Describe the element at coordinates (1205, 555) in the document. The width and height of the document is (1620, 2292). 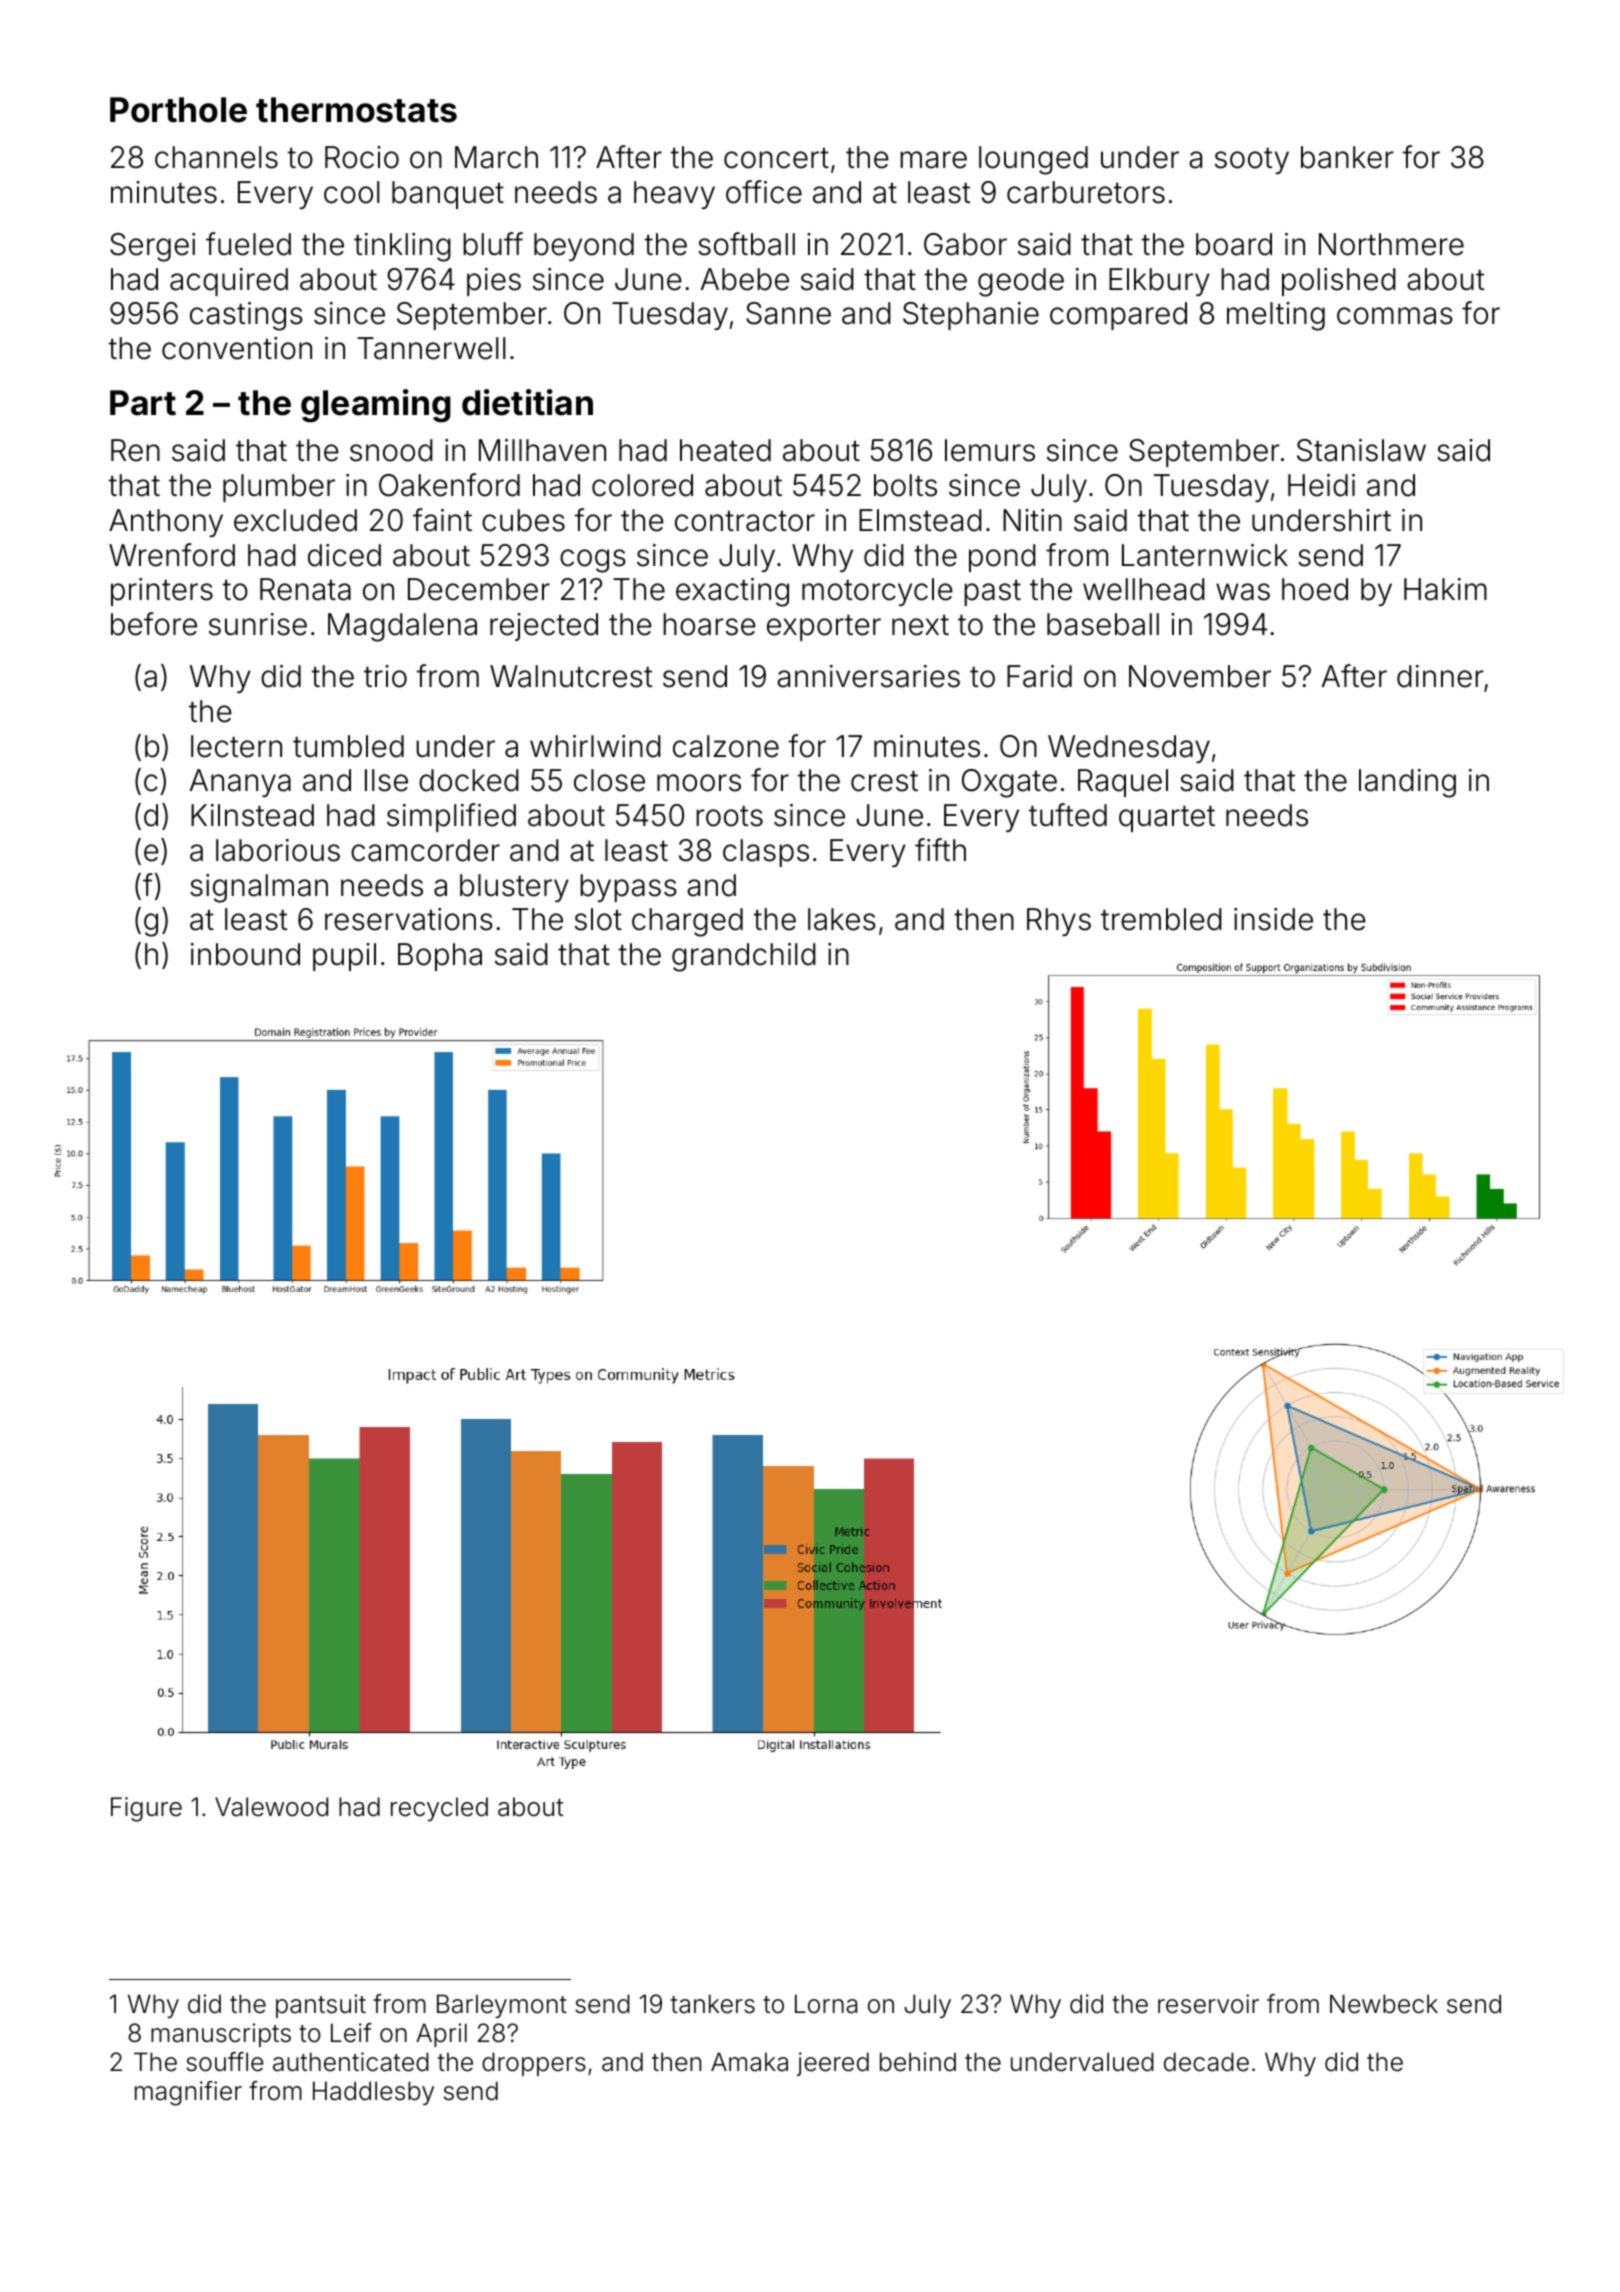
I see `Lanternwick` at that location.
